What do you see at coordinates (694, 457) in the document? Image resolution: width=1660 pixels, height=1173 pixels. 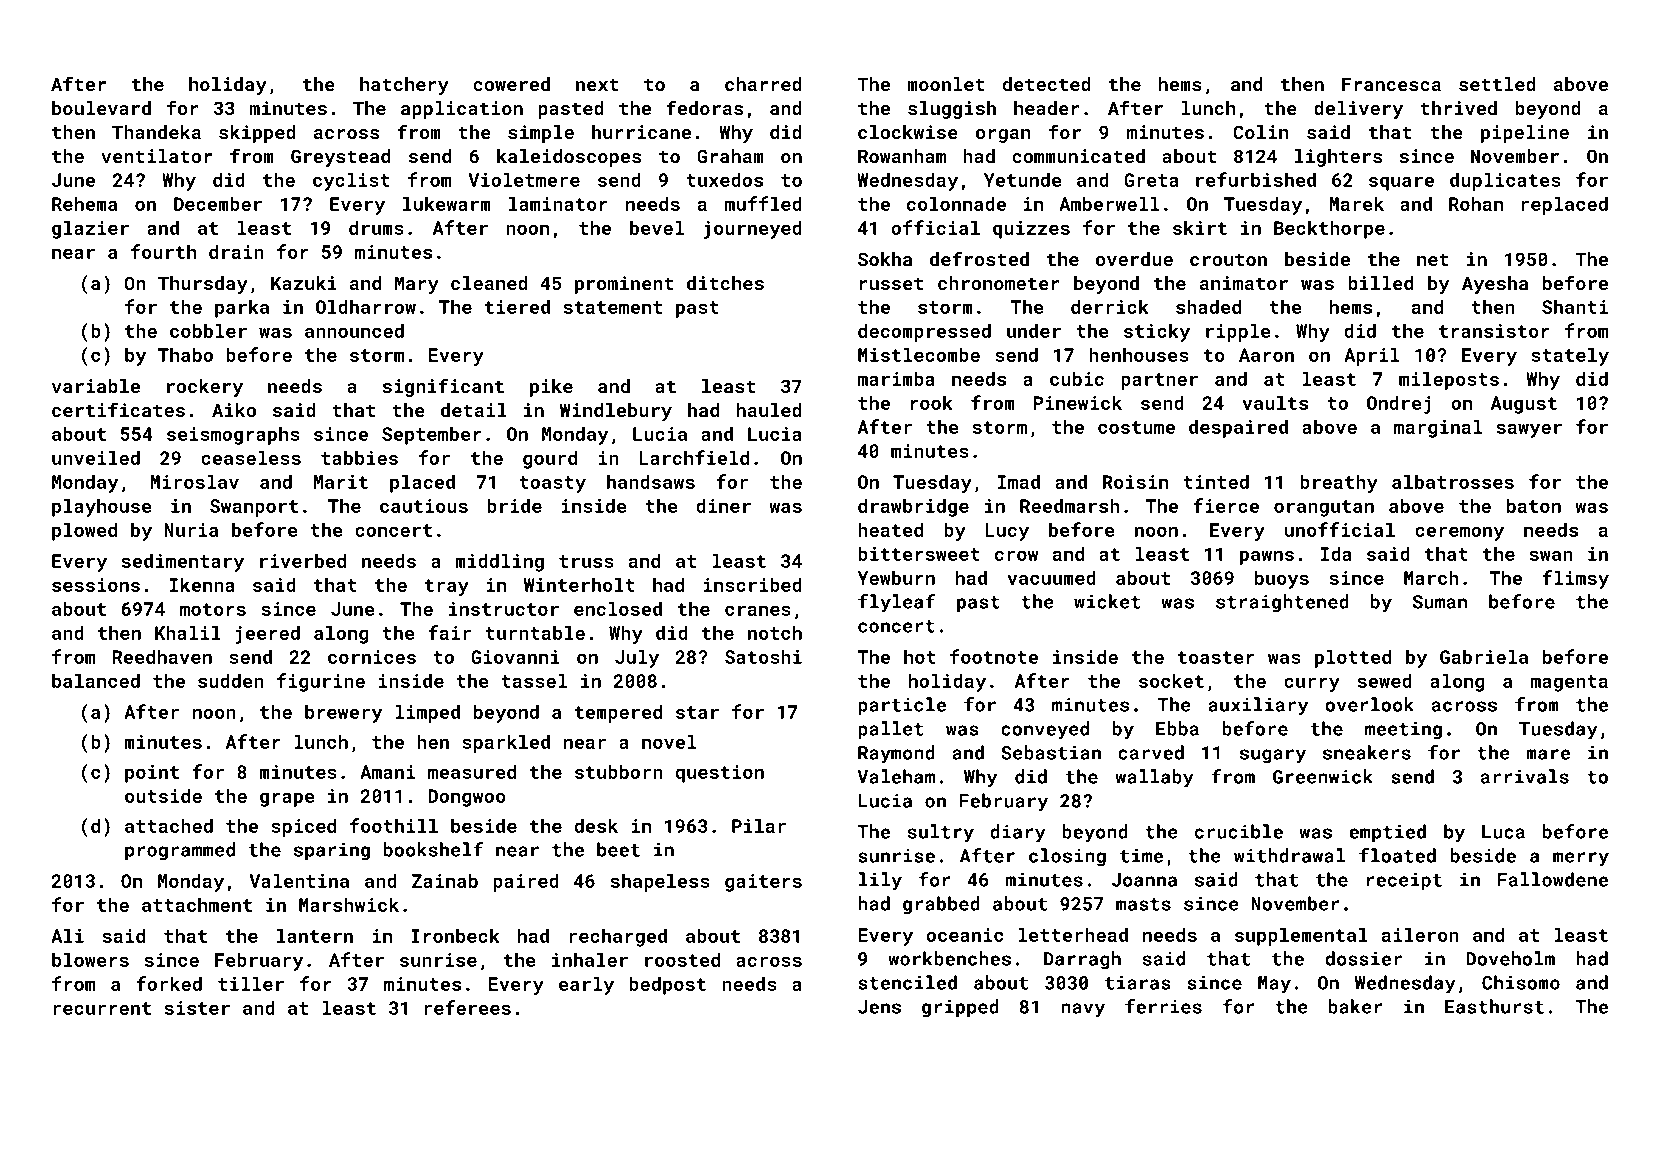 I see `Larchfield` at bounding box center [694, 457].
